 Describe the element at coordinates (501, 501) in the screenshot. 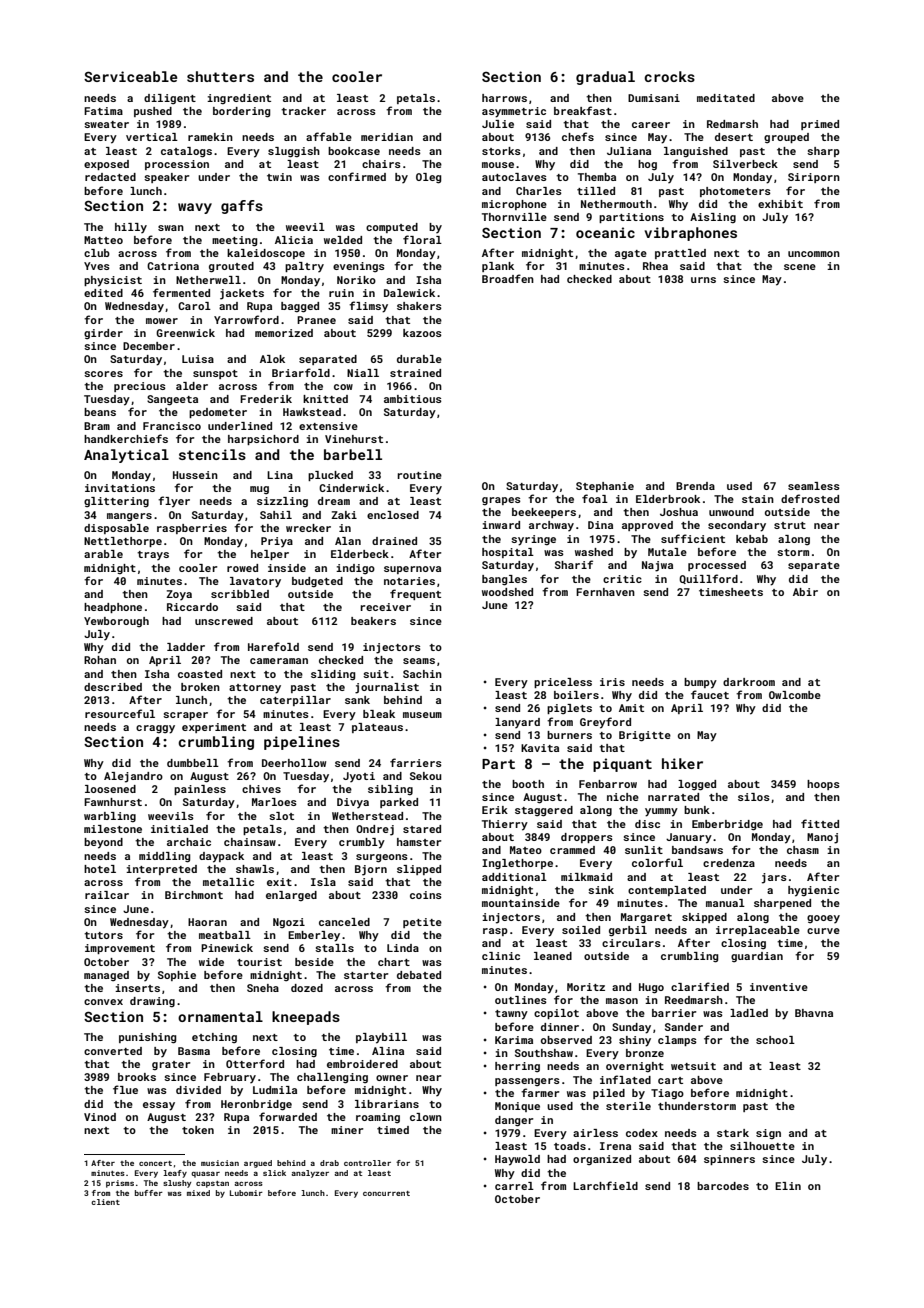

I see `grapes` at that location.
